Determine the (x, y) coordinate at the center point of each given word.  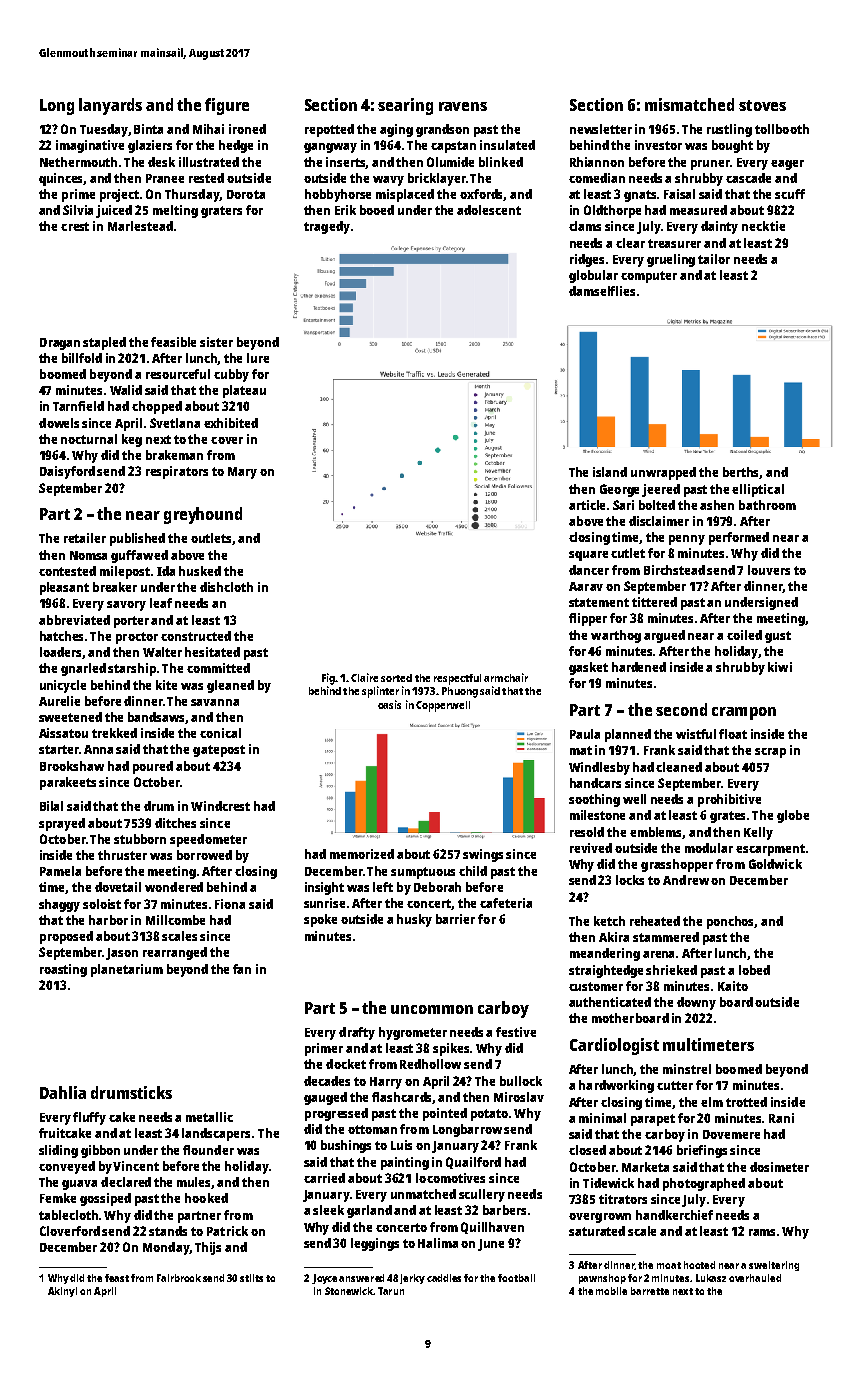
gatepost (219, 751)
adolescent (489, 210)
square (588, 556)
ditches (175, 823)
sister (216, 342)
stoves (762, 105)
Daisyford (67, 472)
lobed (754, 970)
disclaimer (659, 521)
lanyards (110, 106)
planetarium (127, 970)
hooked (206, 1198)
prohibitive (729, 800)
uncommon (432, 1009)
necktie (763, 226)
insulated (507, 145)
